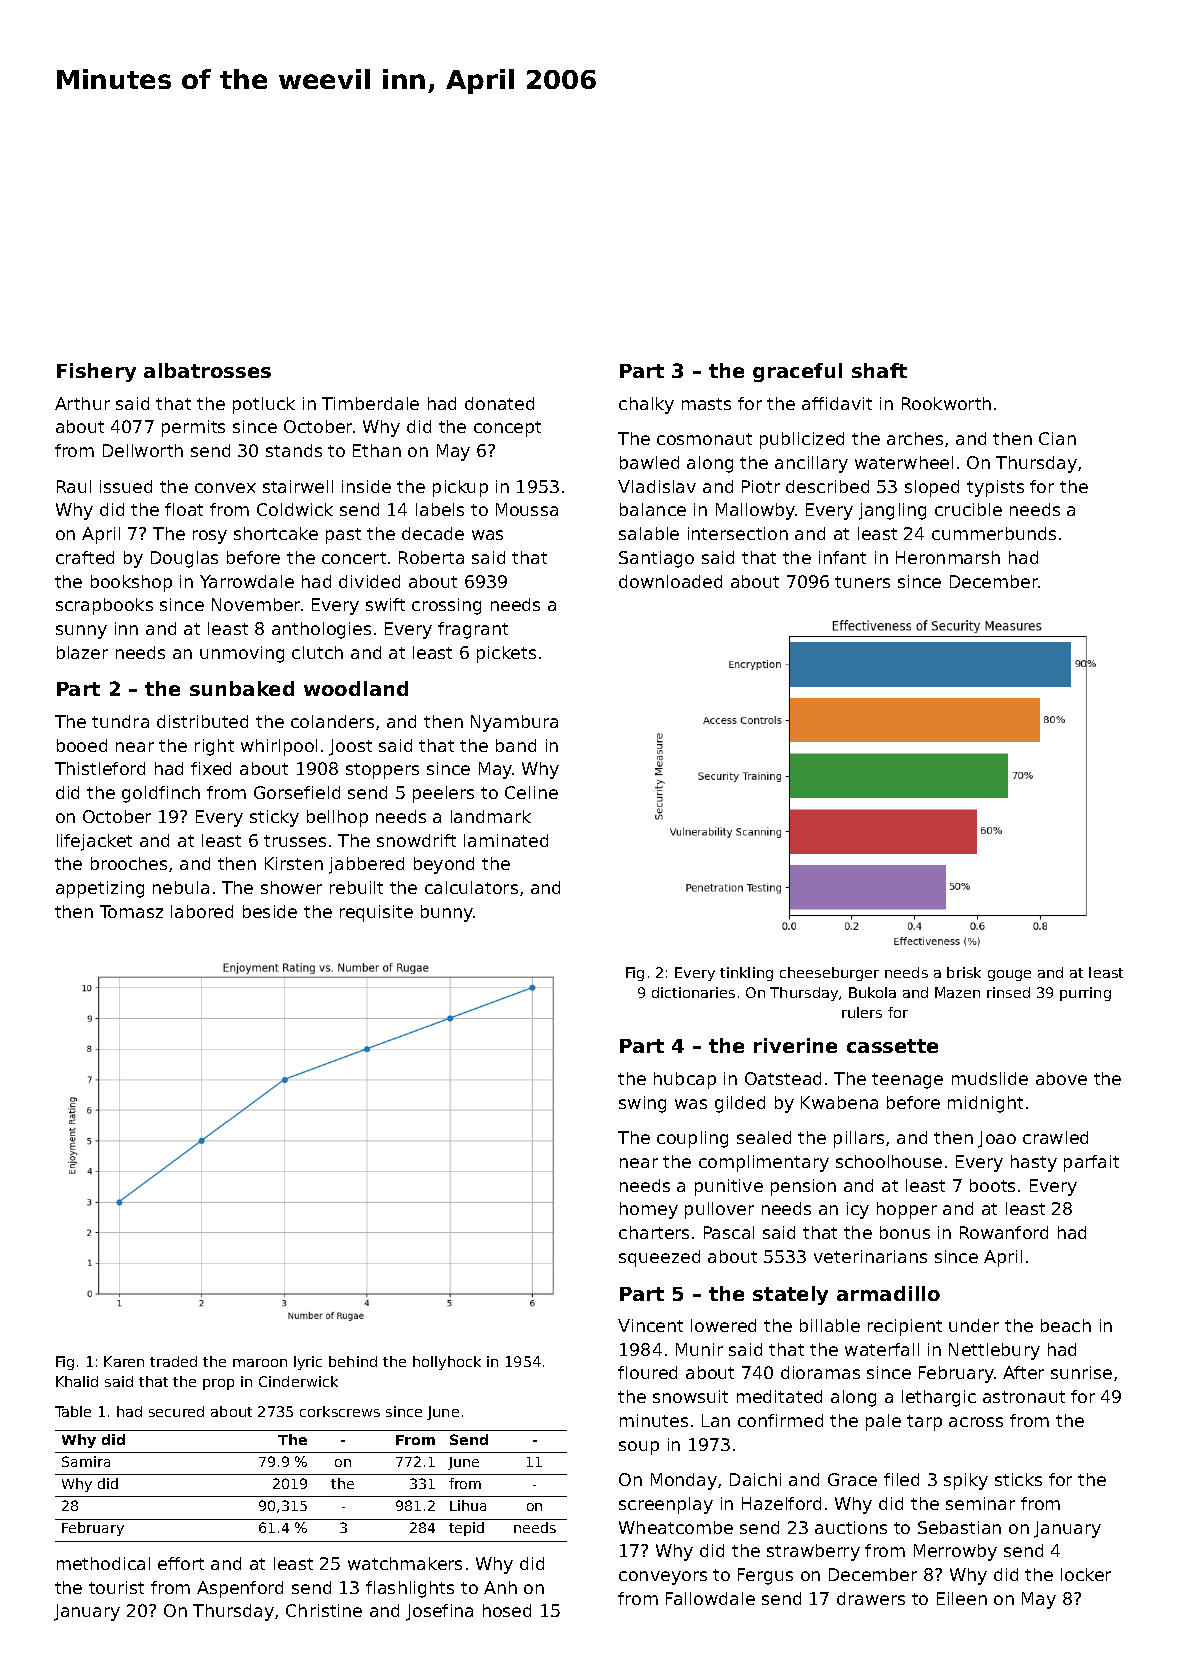  I want to click on Aspenford, so click(240, 1589).
